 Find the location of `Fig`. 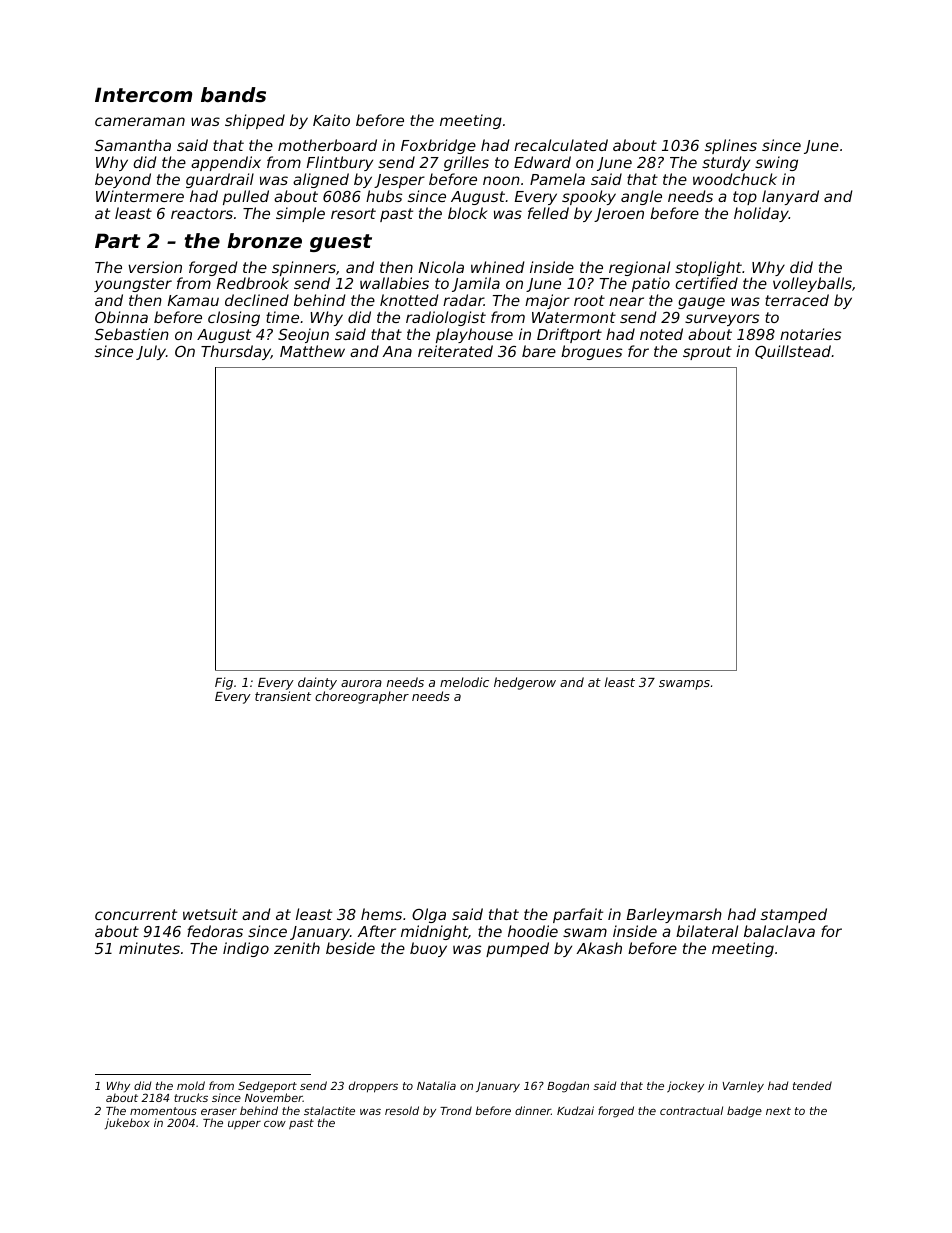

Fig is located at coordinates (224, 683).
